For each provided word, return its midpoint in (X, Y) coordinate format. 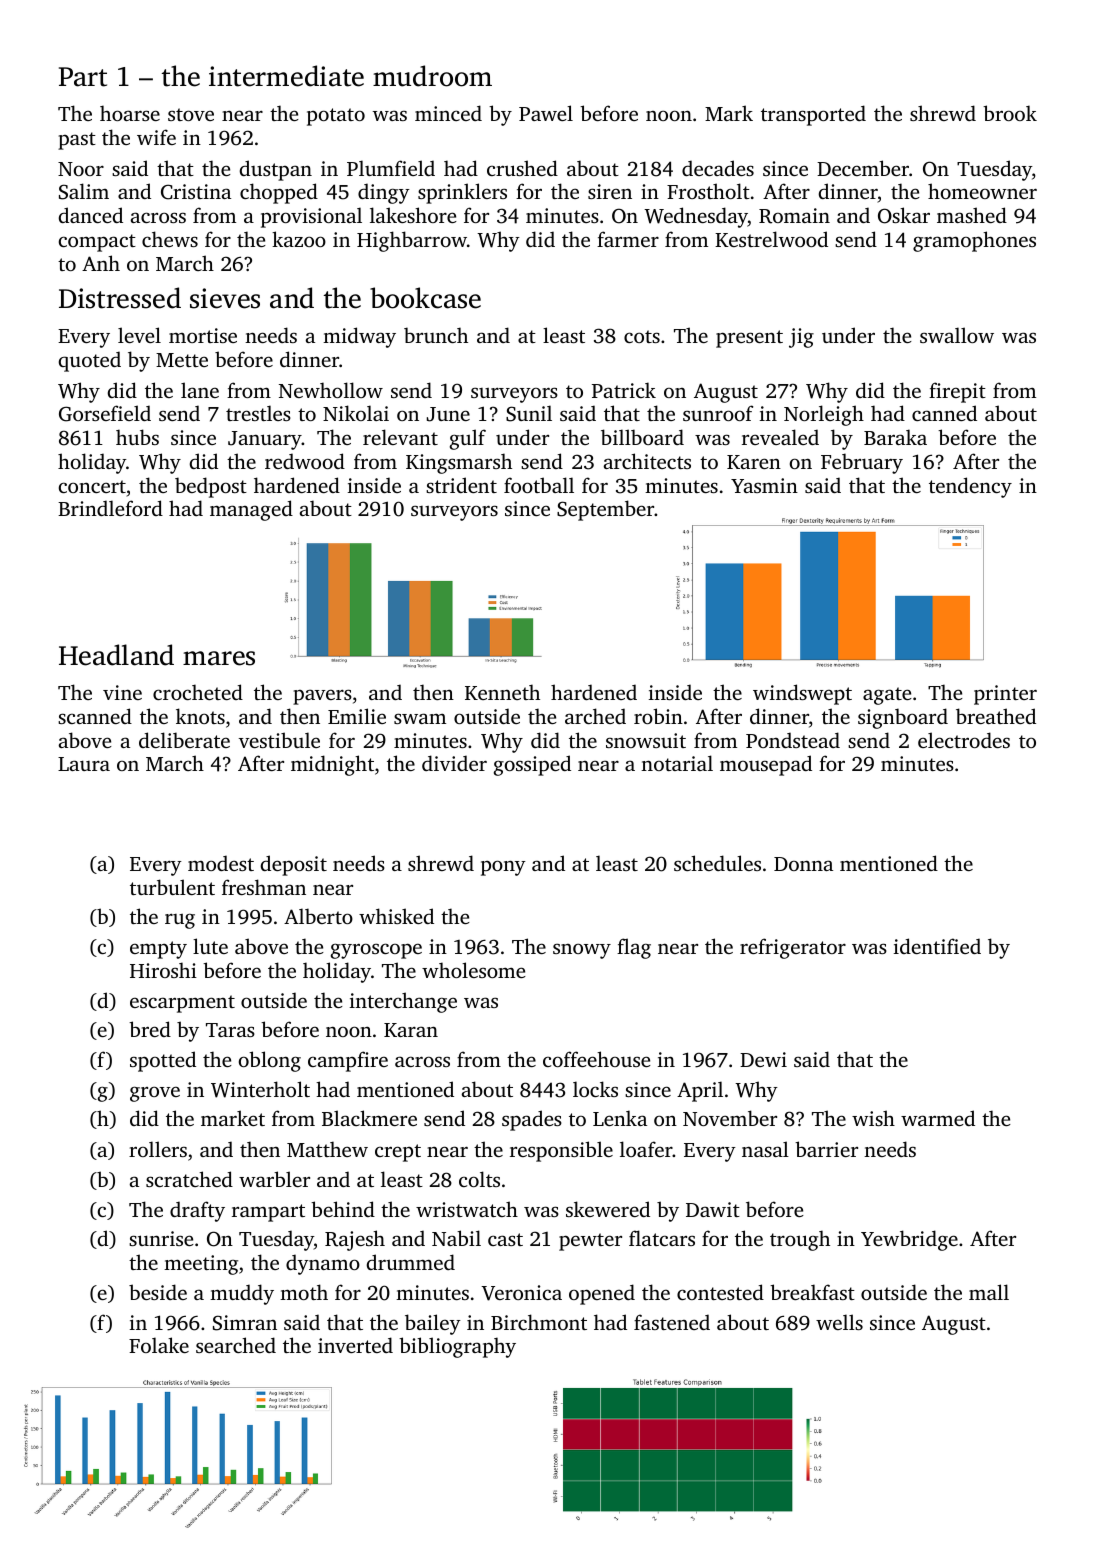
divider (454, 763)
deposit (294, 865)
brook (1010, 113)
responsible (561, 1151)
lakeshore (413, 215)
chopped (279, 193)
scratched (189, 1179)
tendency (970, 487)
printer (1005, 695)
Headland (116, 655)
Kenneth (502, 692)
